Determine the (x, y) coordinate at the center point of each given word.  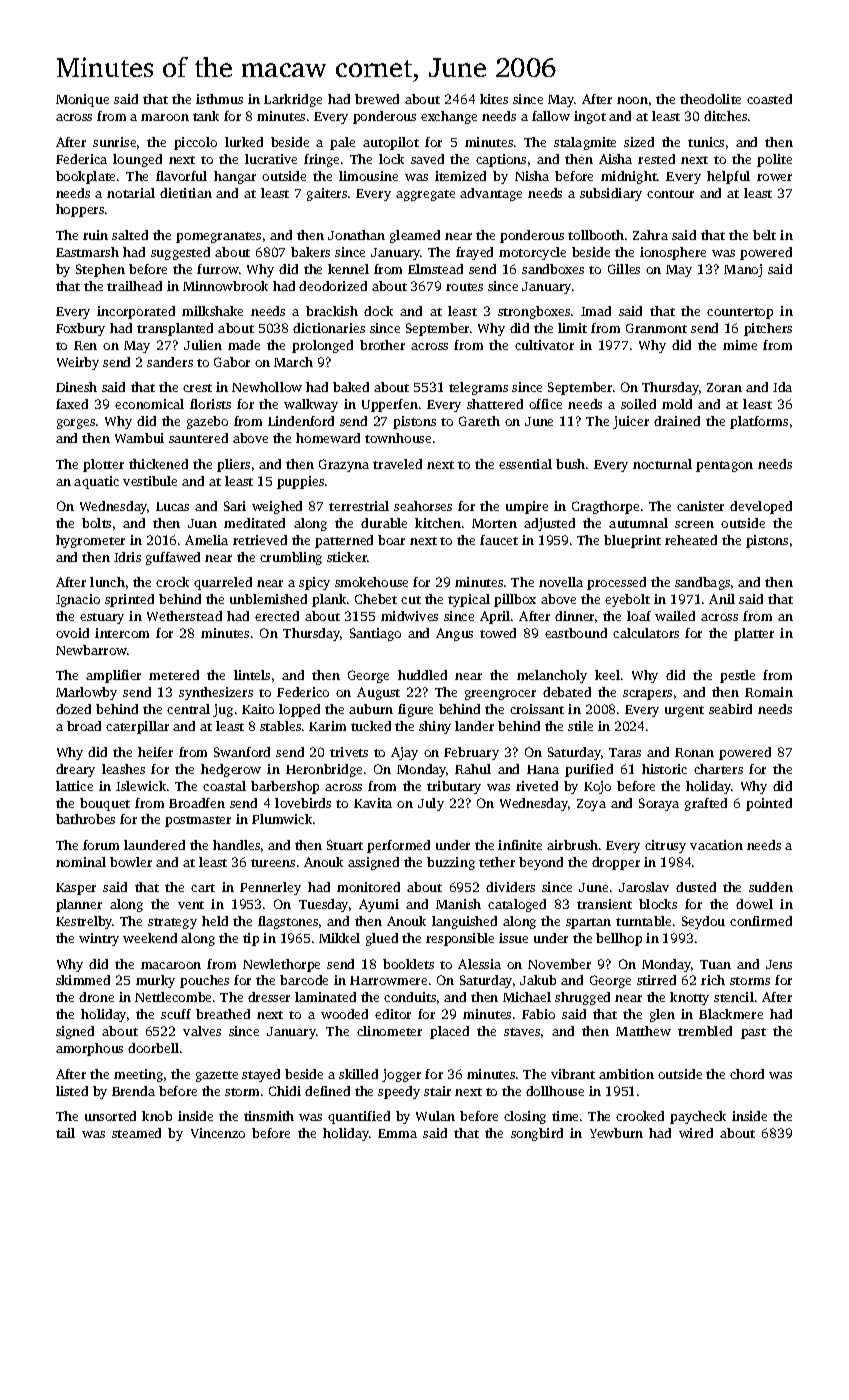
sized (639, 142)
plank (329, 600)
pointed (769, 804)
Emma (397, 1133)
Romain (769, 692)
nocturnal (662, 464)
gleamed (415, 236)
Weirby (78, 363)
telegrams (478, 388)
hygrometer (90, 541)
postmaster (198, 821)
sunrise (114, 142)
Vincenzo (218, 1133)
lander (474, 726)
